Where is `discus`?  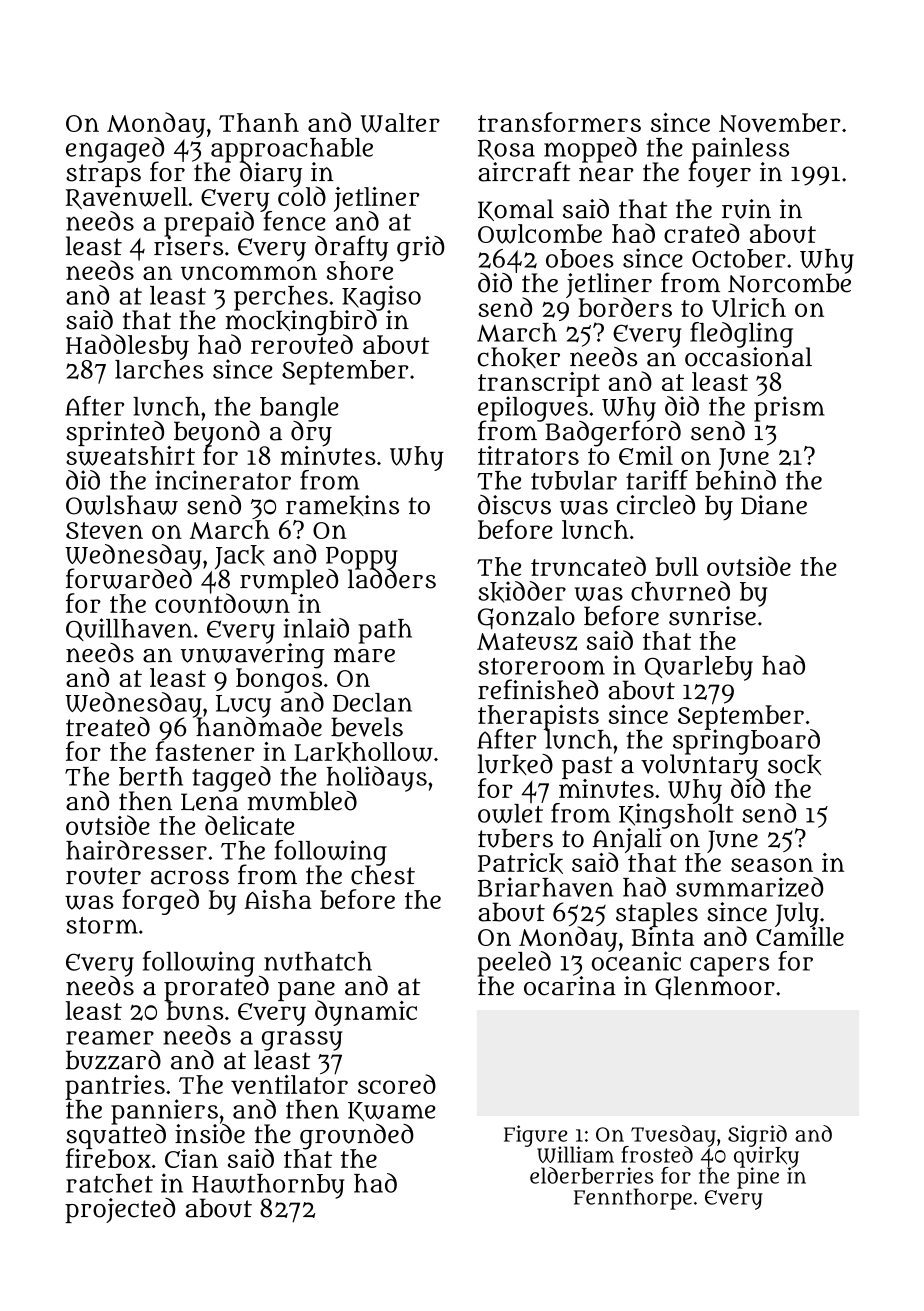
discus is located at coordinates (514, 505).
